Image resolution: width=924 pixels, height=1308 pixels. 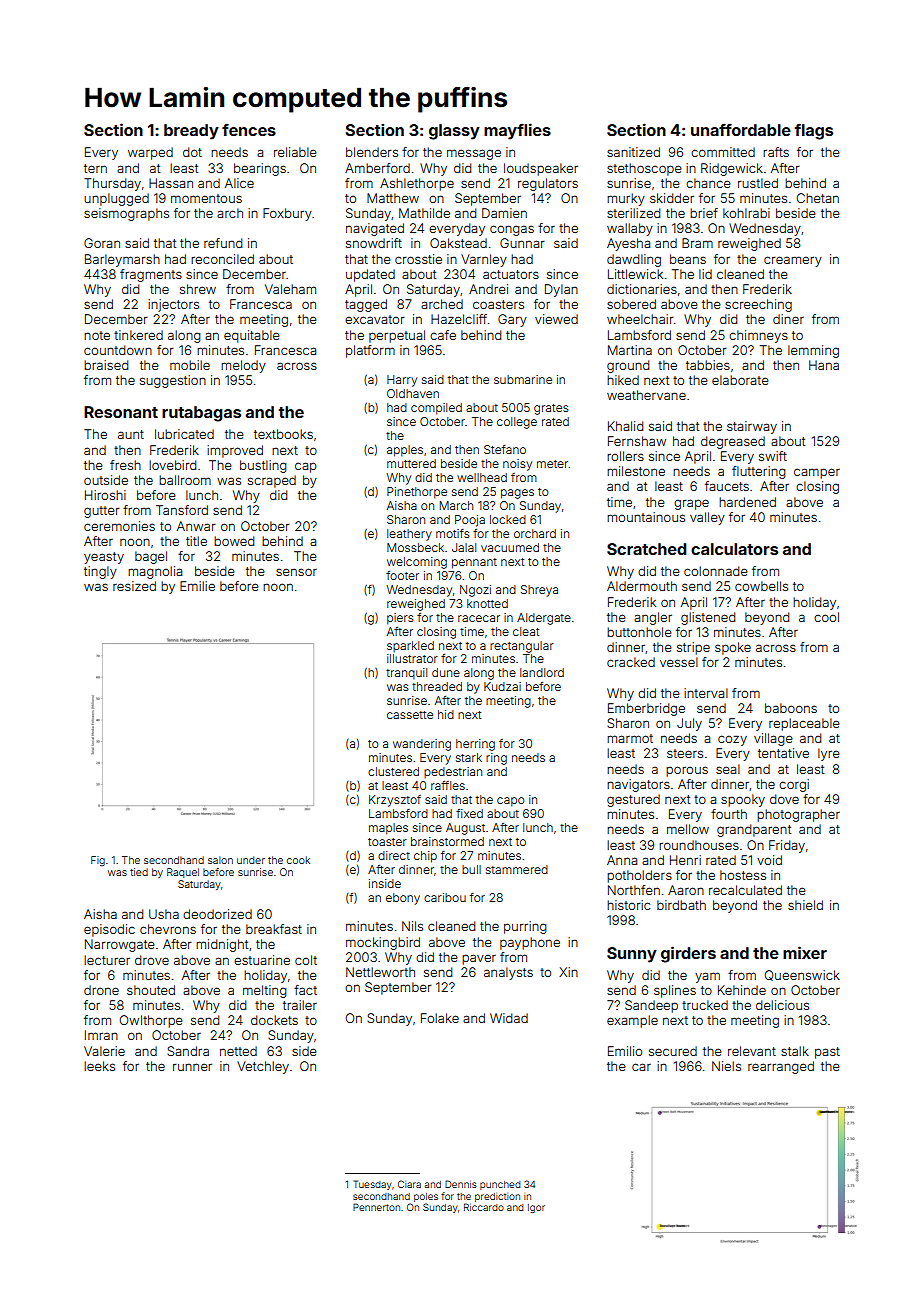 What do you see at coordinates (706, 693) in the document?
I see `interval` at bounding box center [706, 693].
